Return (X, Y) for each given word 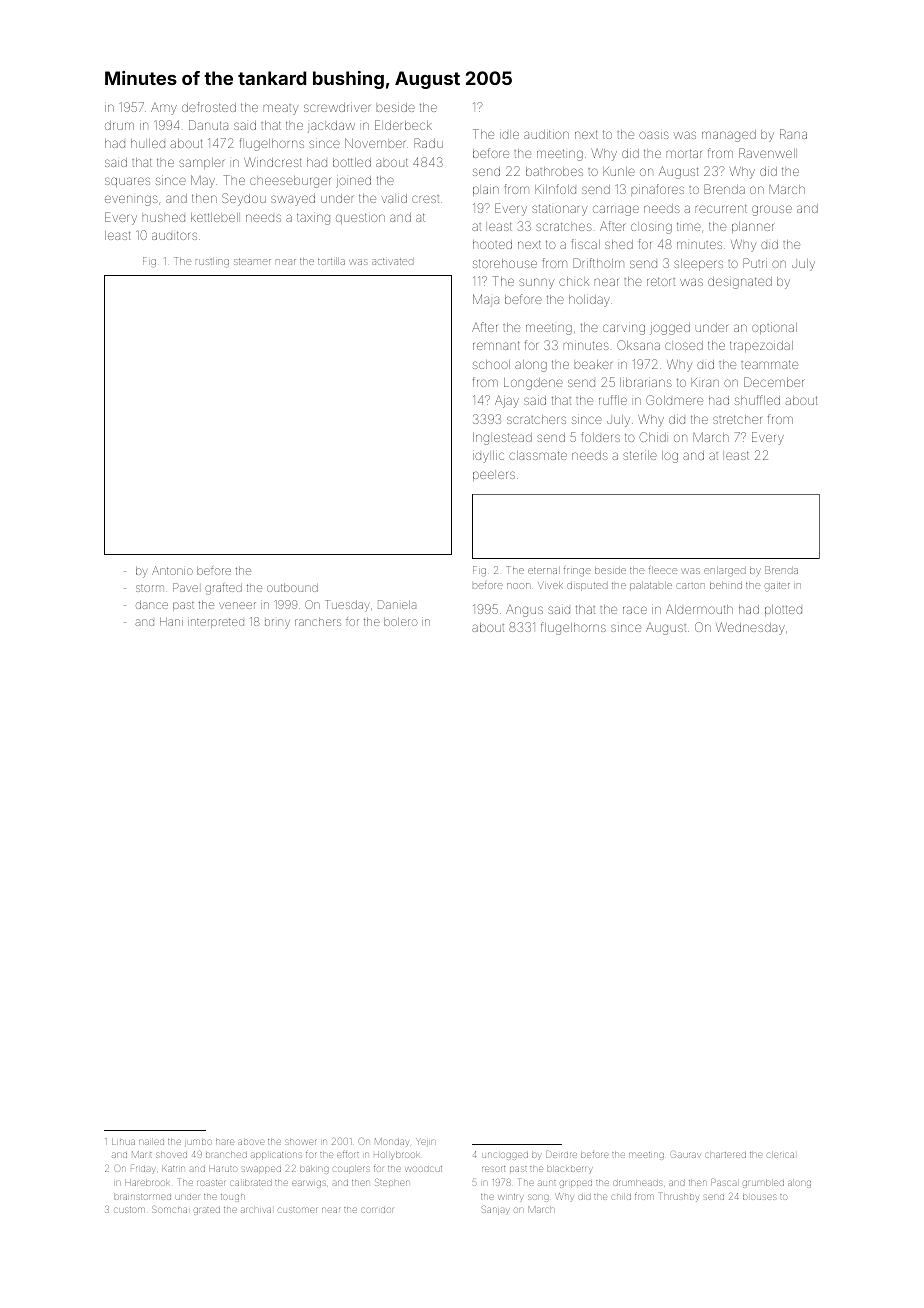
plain (486, 191)
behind (726, 585)
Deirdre (561, 1155)
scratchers (536, 419)
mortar (684, 153)
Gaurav (685, 1154)
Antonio (172, 570)
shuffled (757, 400)
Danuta (208, 125)
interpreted (216, 623)
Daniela (397, 604)
